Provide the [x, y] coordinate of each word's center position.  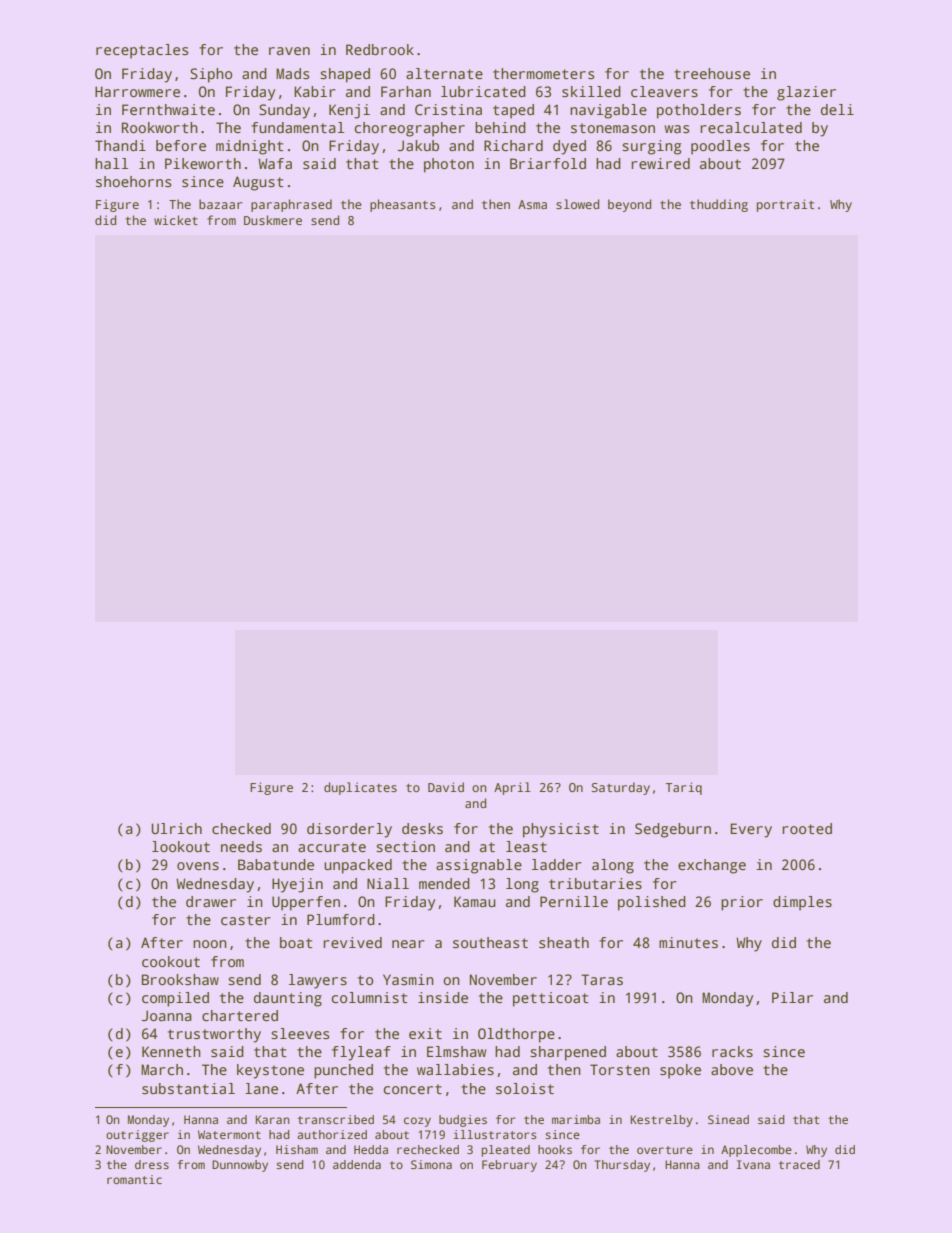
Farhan [406, 91]
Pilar [792, 997]
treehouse [712, 73]
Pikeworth [203, 163]
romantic [134, 1179]
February [509, 1166]
